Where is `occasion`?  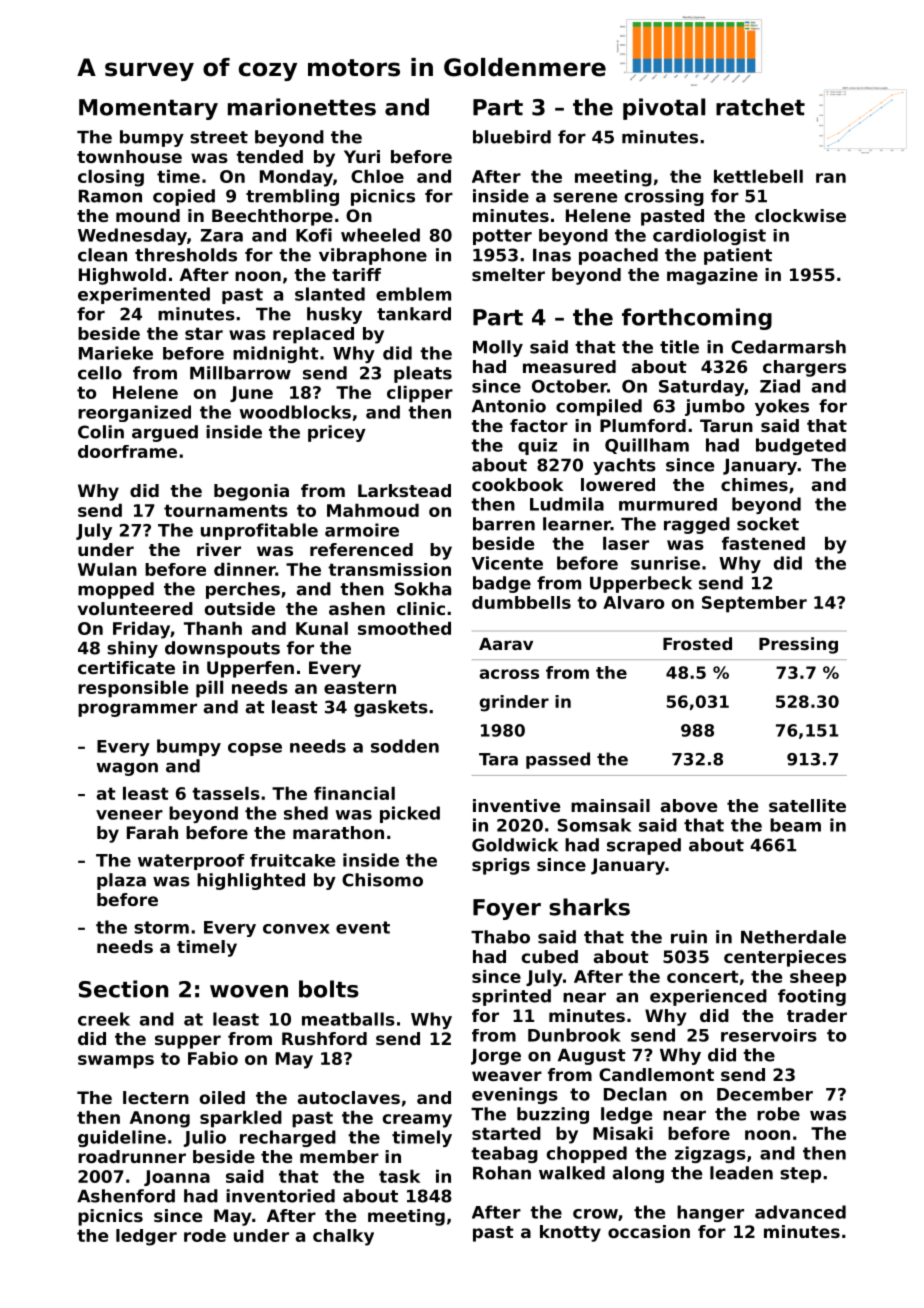
occasion is located at coordinates (649, 1231).
